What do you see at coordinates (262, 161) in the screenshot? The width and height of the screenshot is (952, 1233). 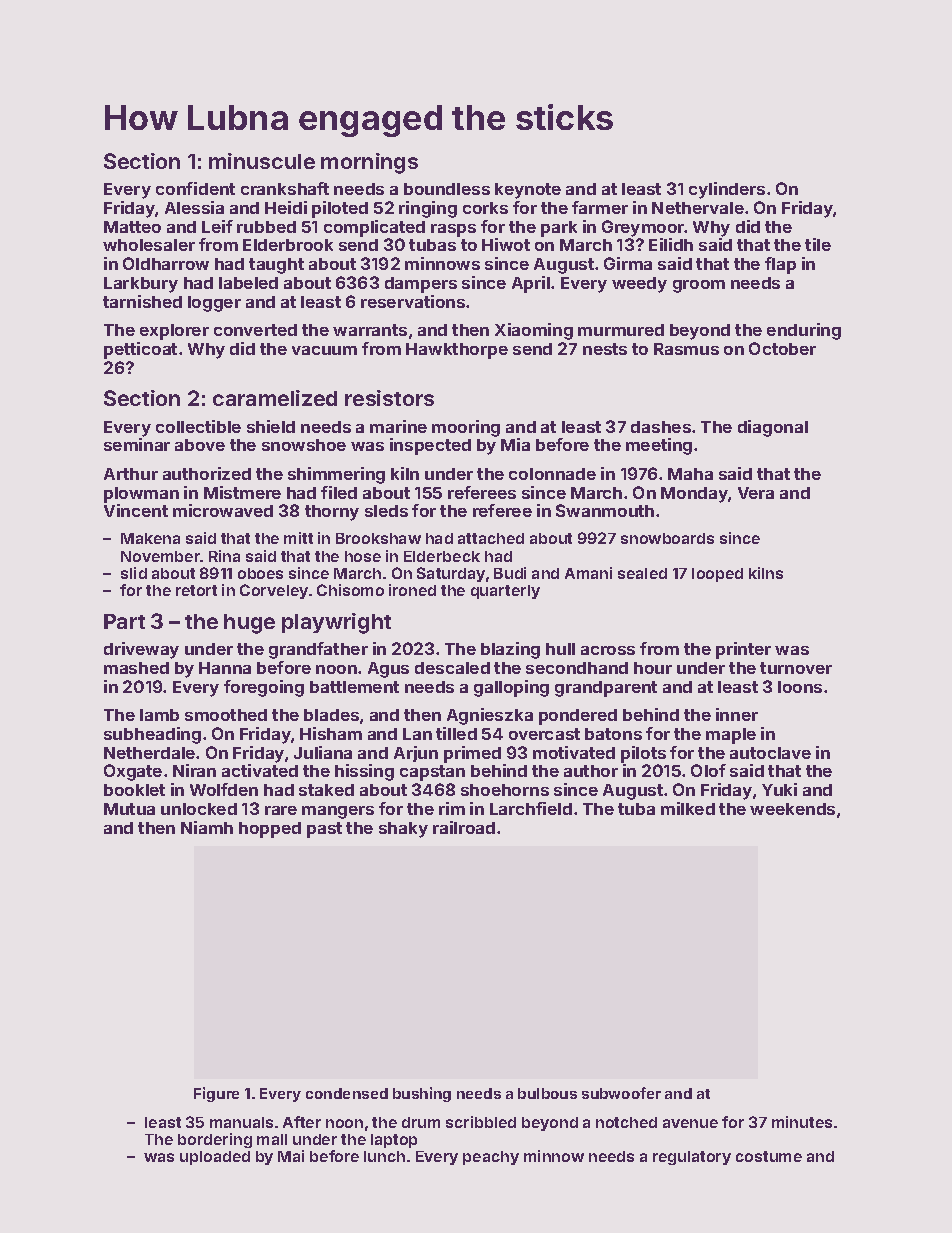 I see `minuscule` at bounding box center [262, 161].
